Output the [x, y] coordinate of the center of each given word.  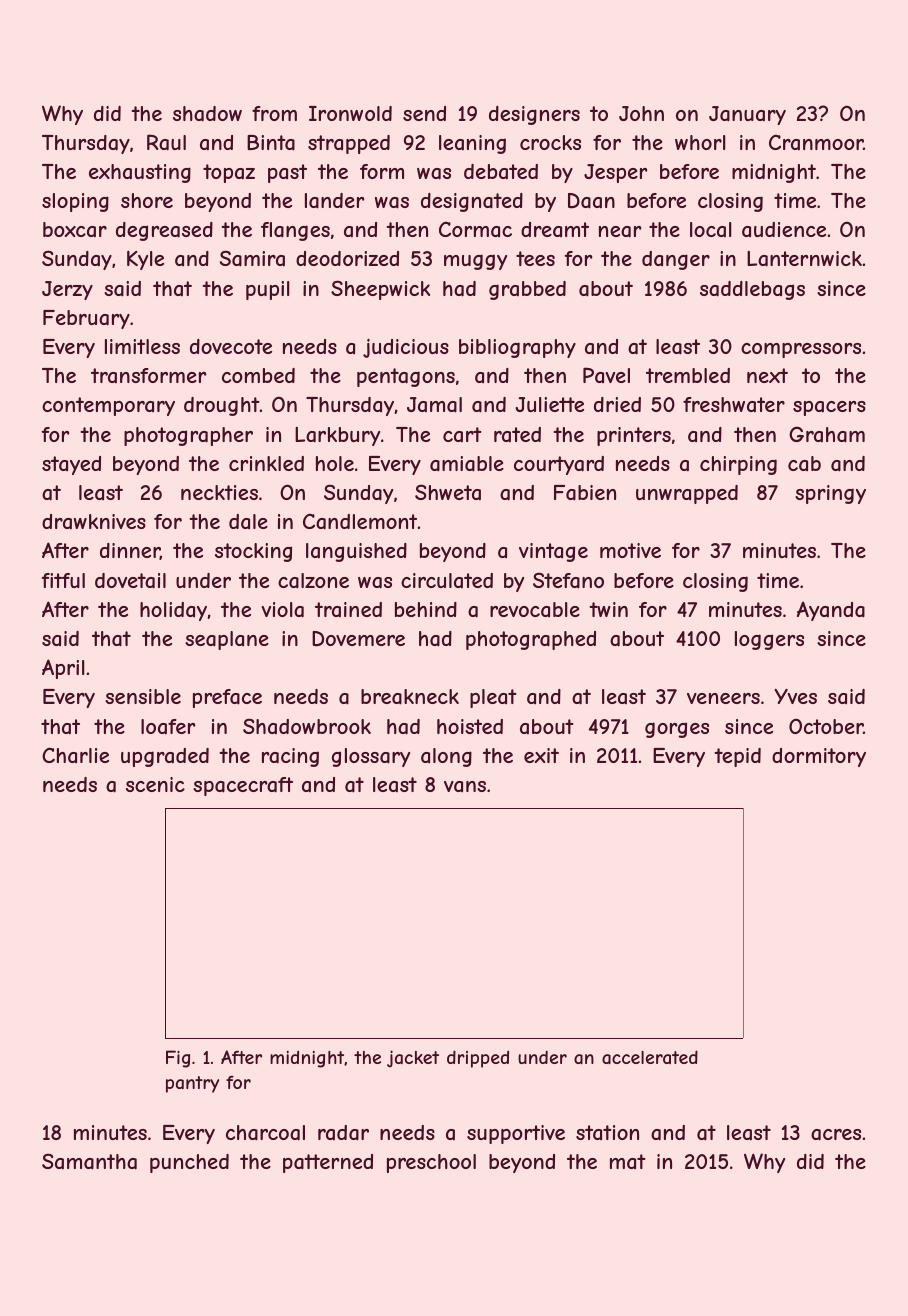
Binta [271, 143]
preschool [431, 1163]
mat [628, 1161]
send [424, 113]
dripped [478, 1059]
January [747, 115]
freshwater [734, 405]
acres [836, 1135]
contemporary [108, 406]
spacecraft [243, 786]
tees [535, 258]
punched [189, 1163]
